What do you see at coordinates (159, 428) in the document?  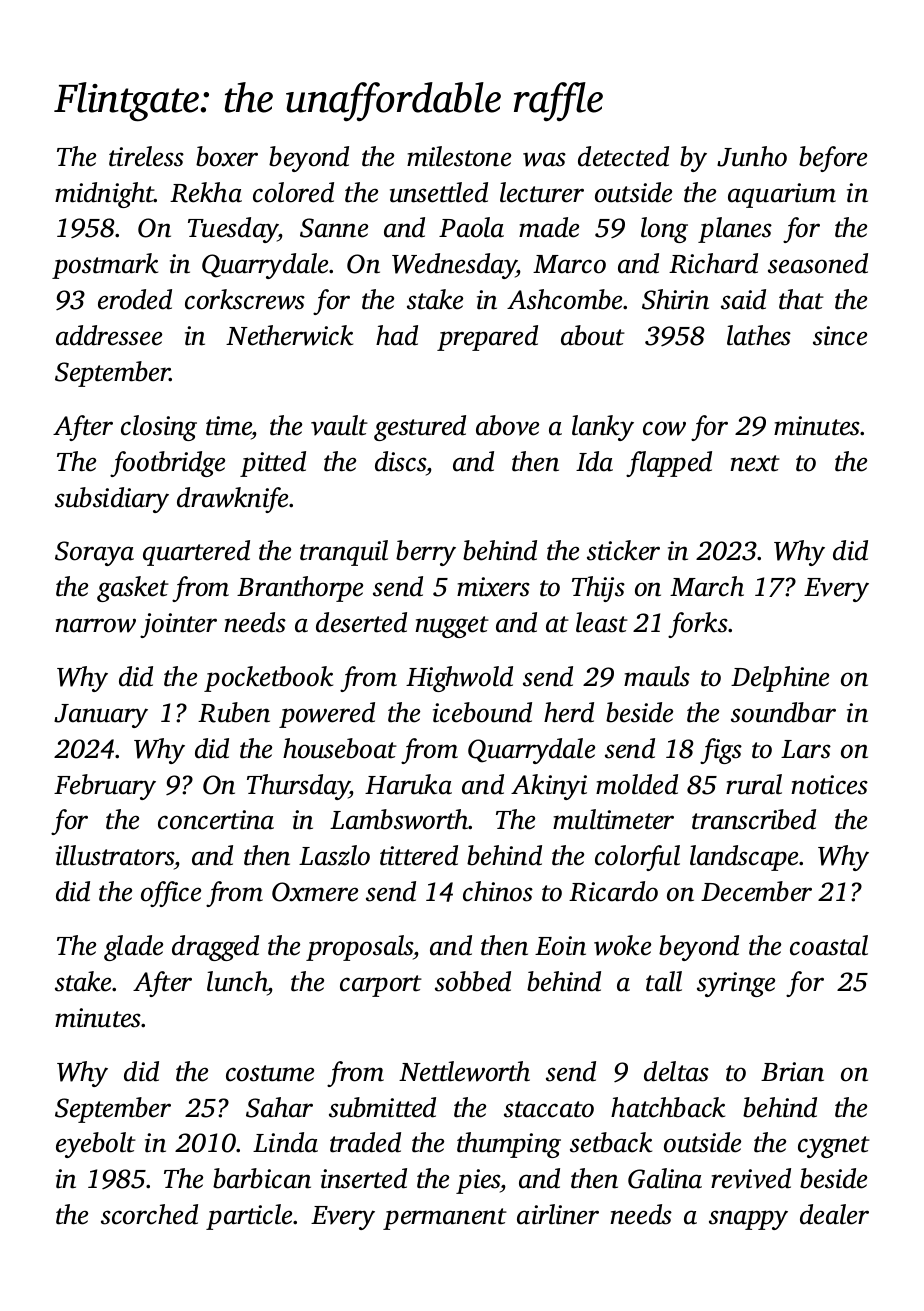 I see `closing` at bounding box center [159, 428].
